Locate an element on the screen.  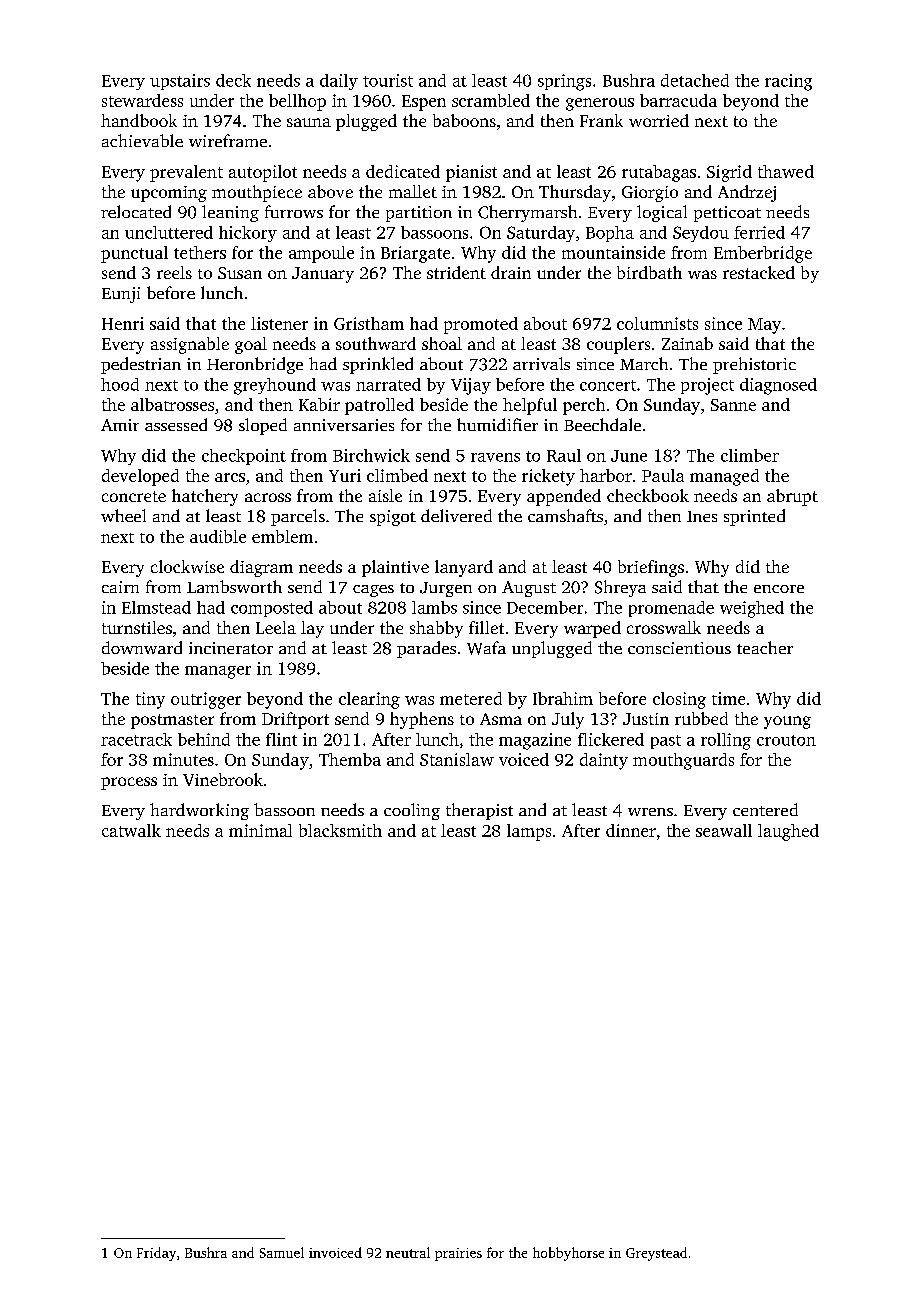
deck is located at coordinates (233, 80).
